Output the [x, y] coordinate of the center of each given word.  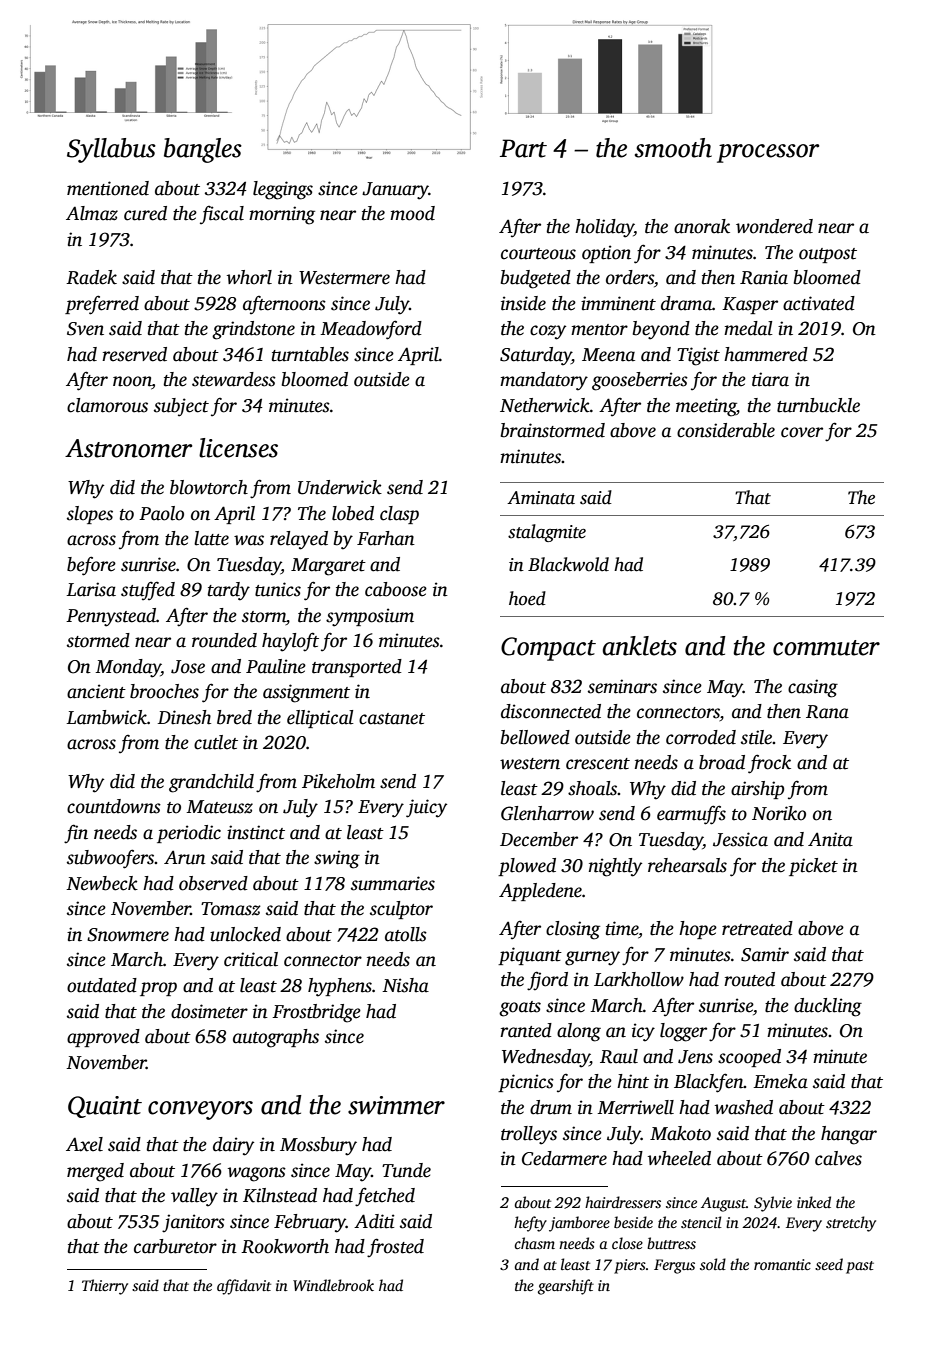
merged [95, 1172]
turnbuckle [818, 405]
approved [103, 1038]
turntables [310, 354]
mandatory [544, 381]
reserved [134, 354]
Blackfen [709, 1083]
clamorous [107, 405]
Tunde [406, 1170]
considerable [726, 430]
